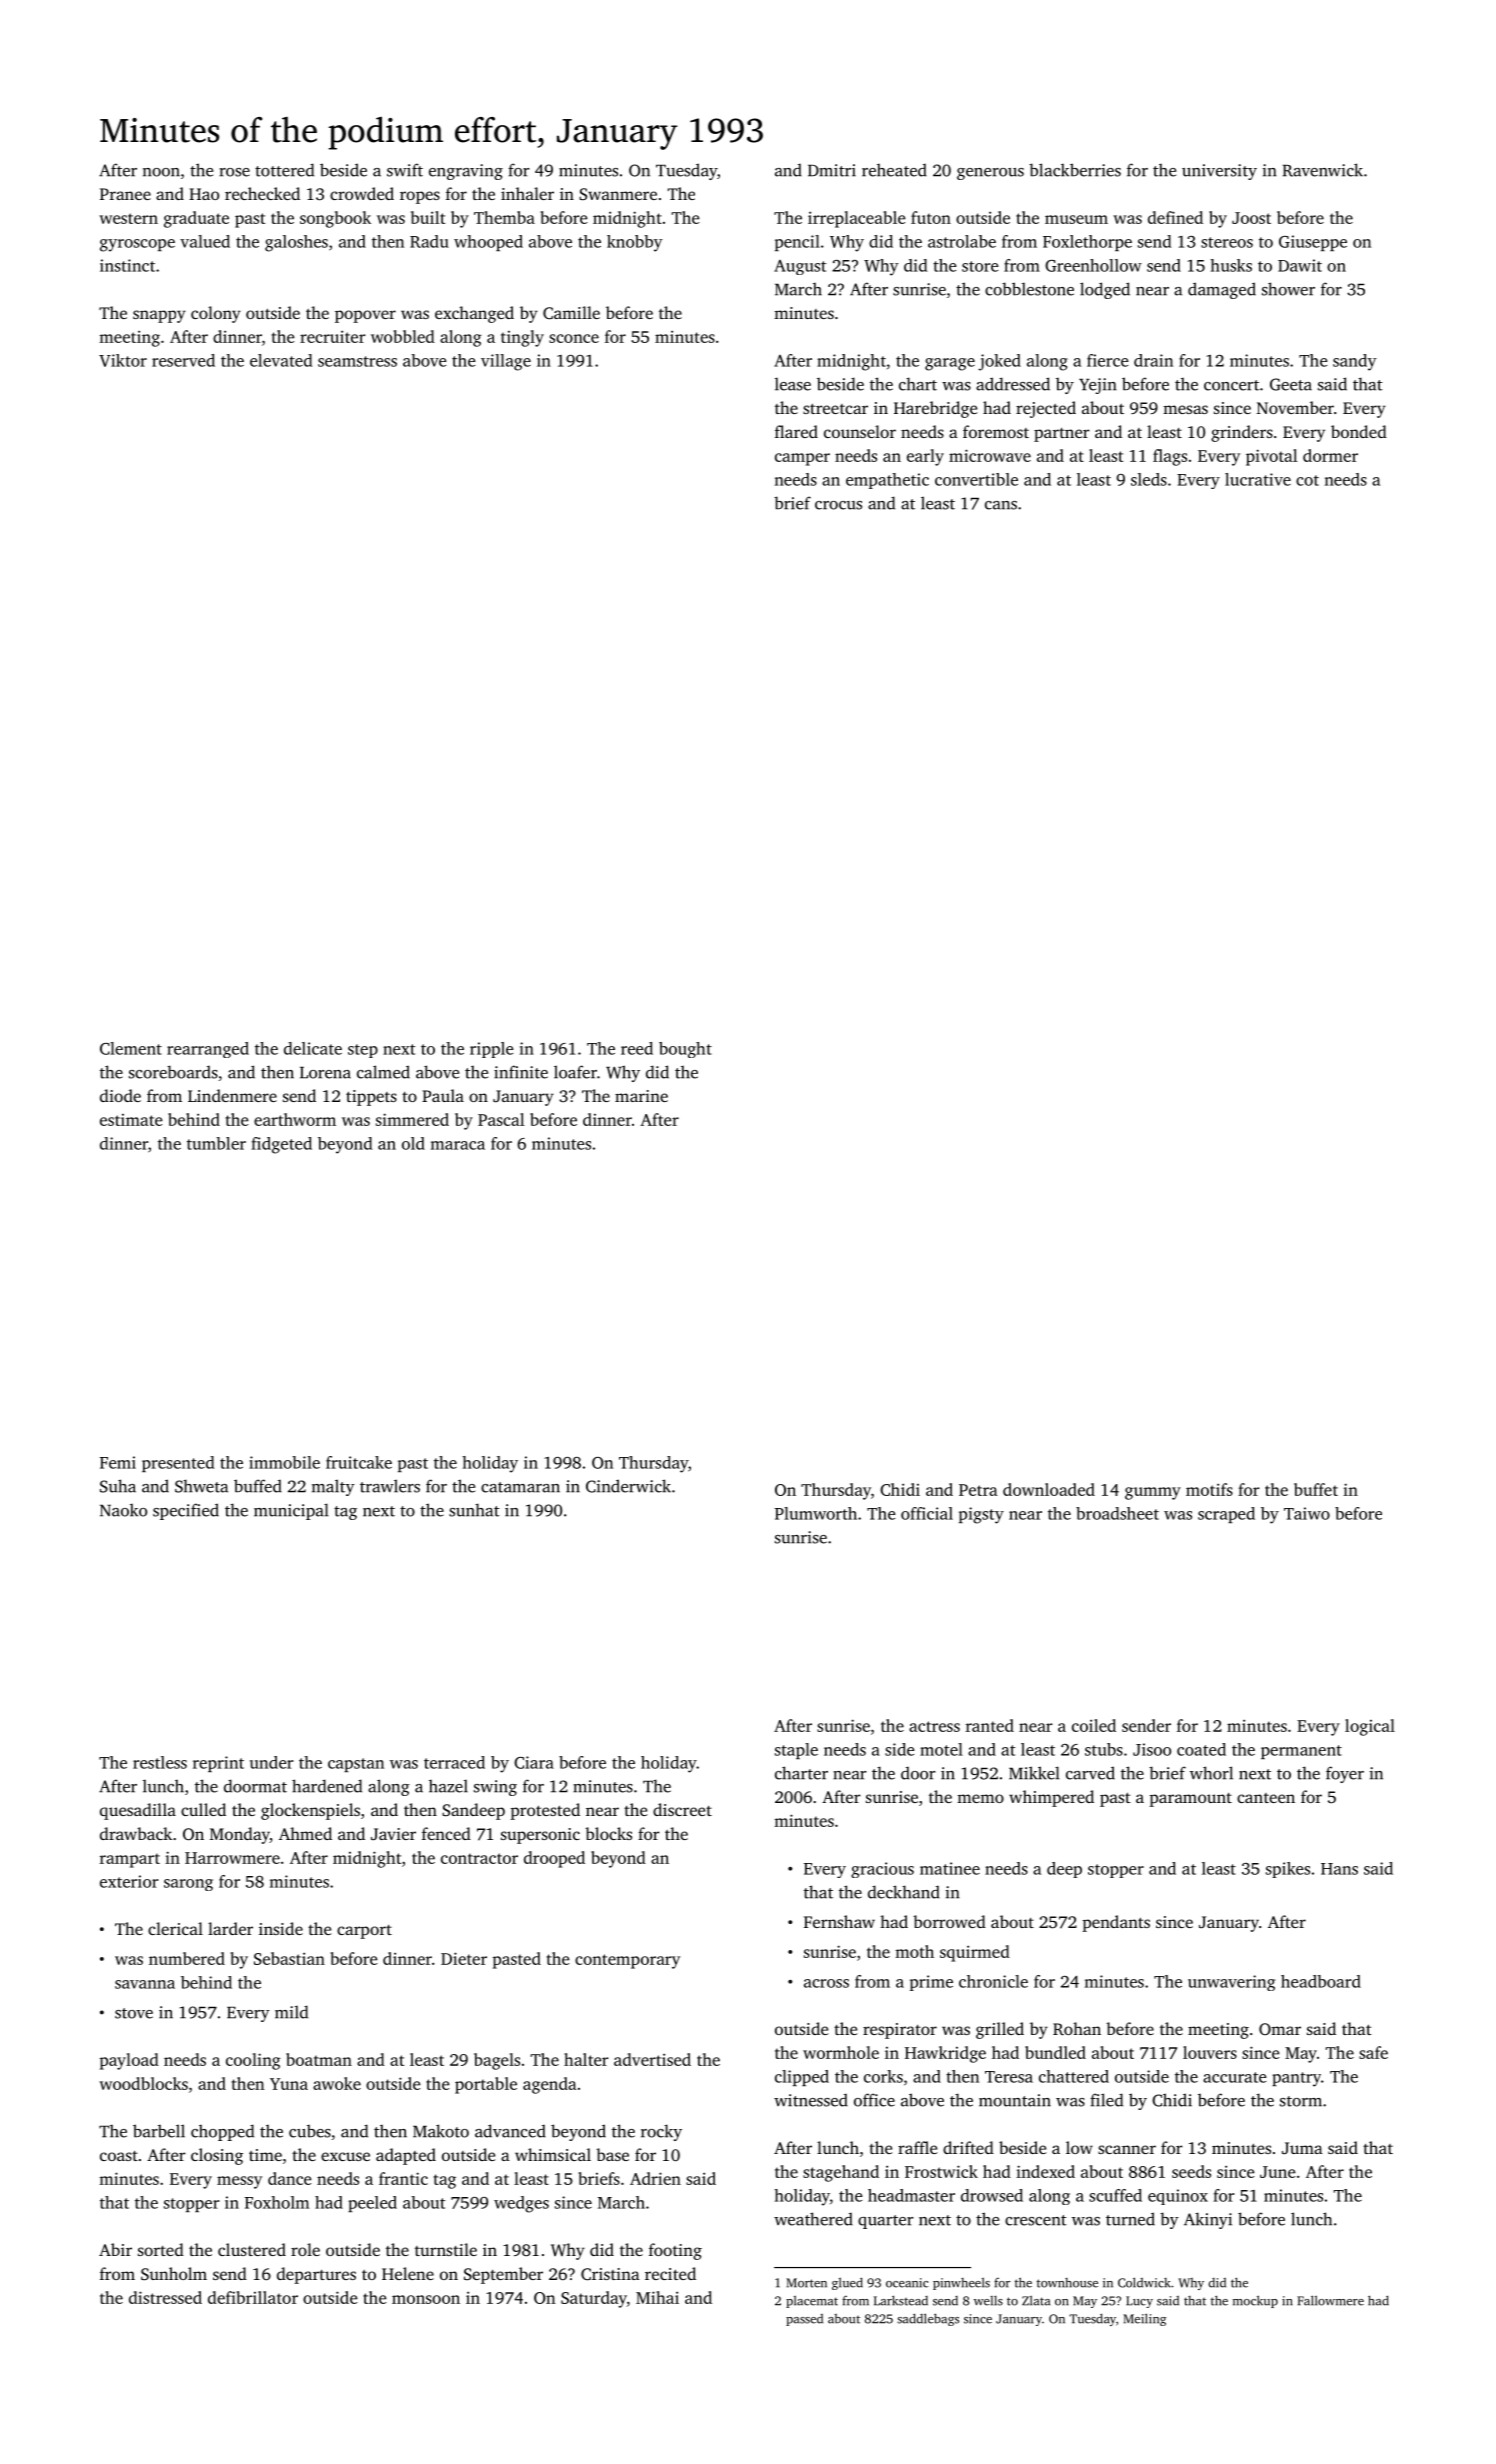 This screenshot has width=1496, height=2464. What do you see at coordinates (1075, 170) in the screenshot?
I see `blackberries` at bounding box center [1075, 170].
